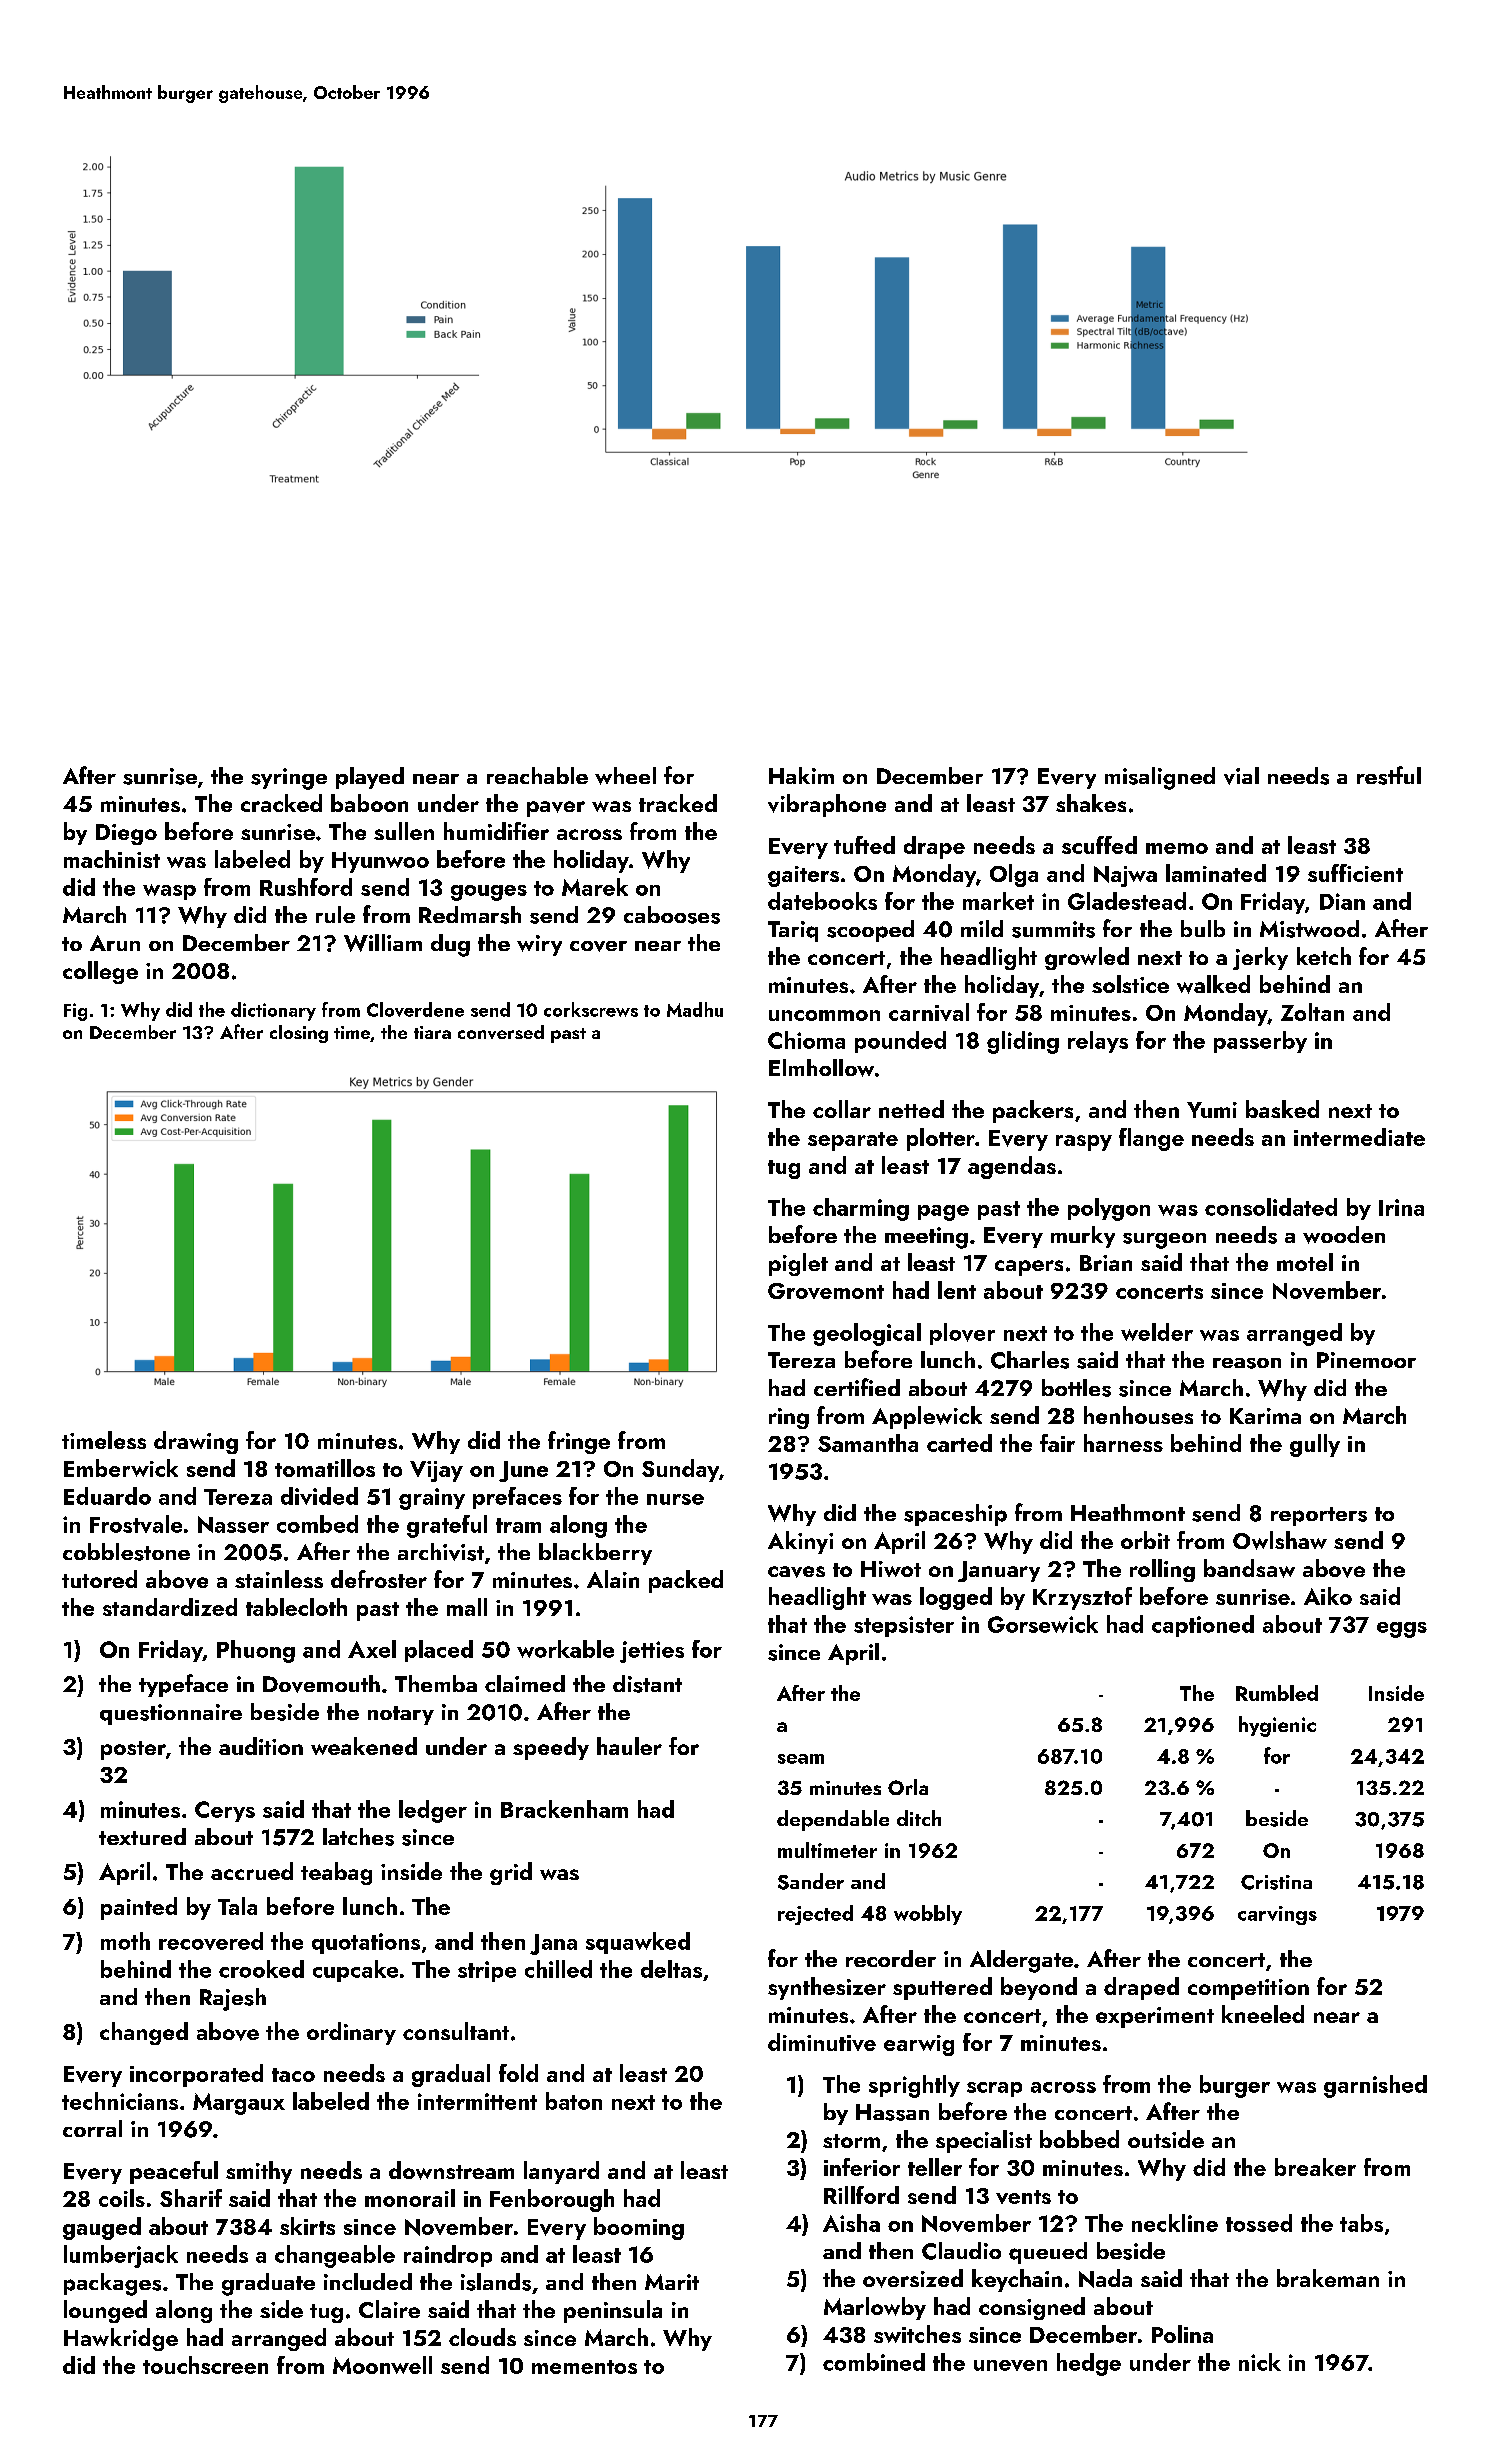  I want to click on packages, so click(112, 2284).
